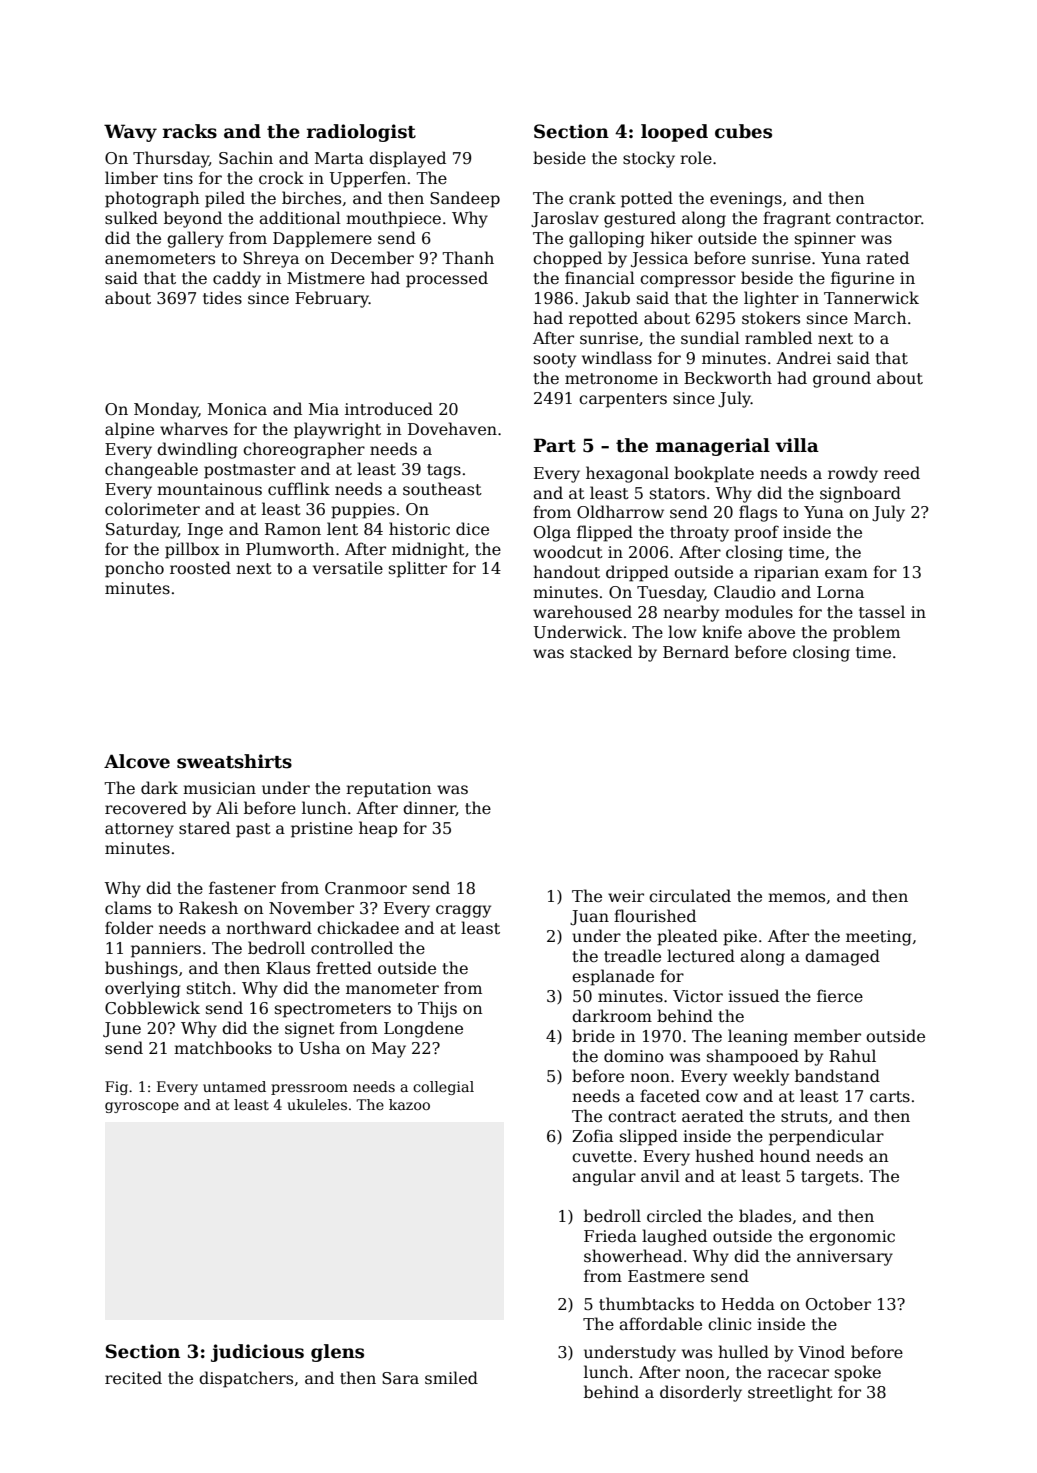 The image size is (1037, 1473). I want to click on struts, so click(804, 1116).
